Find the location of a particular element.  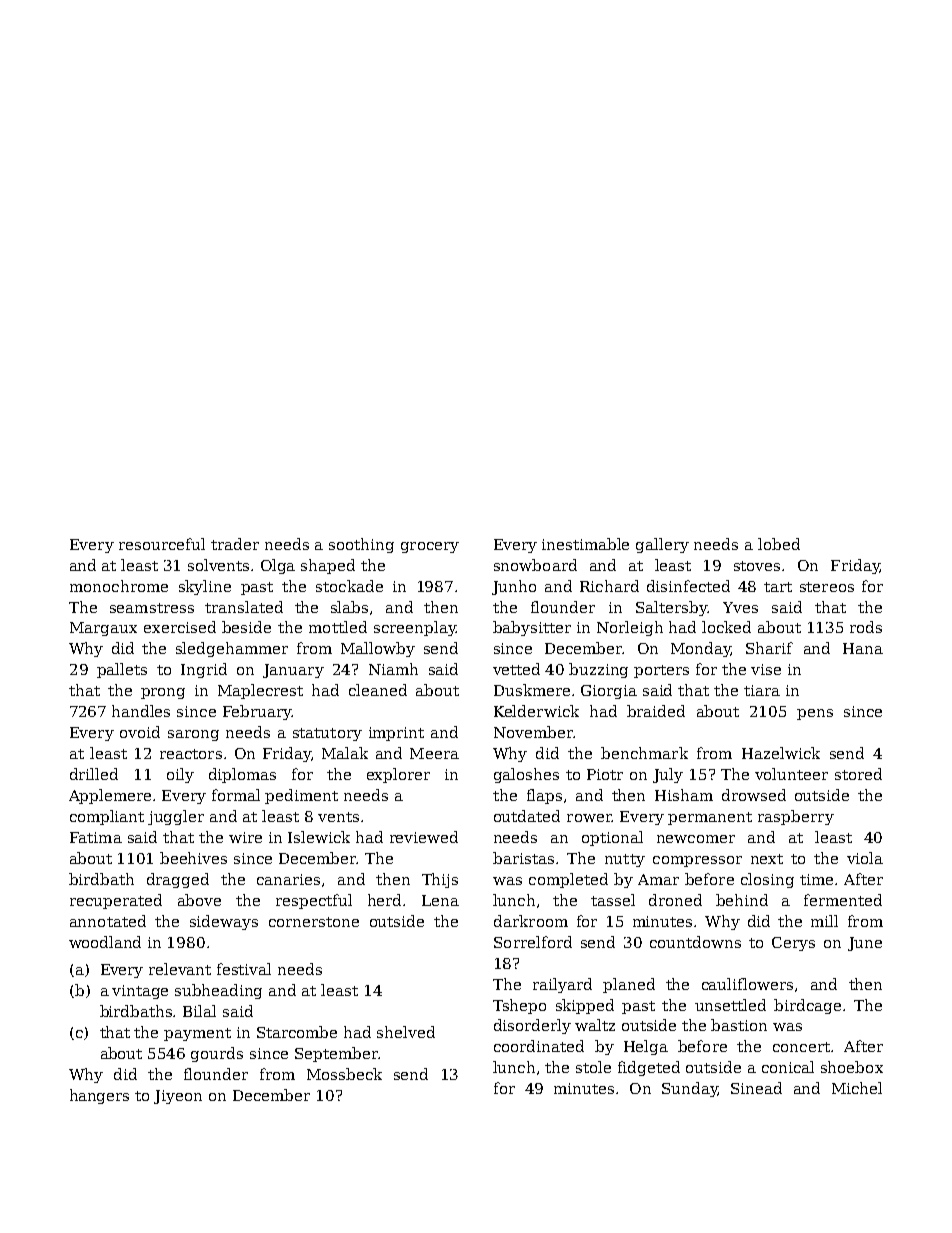

cleaned is located at coordinates (378, 690).
